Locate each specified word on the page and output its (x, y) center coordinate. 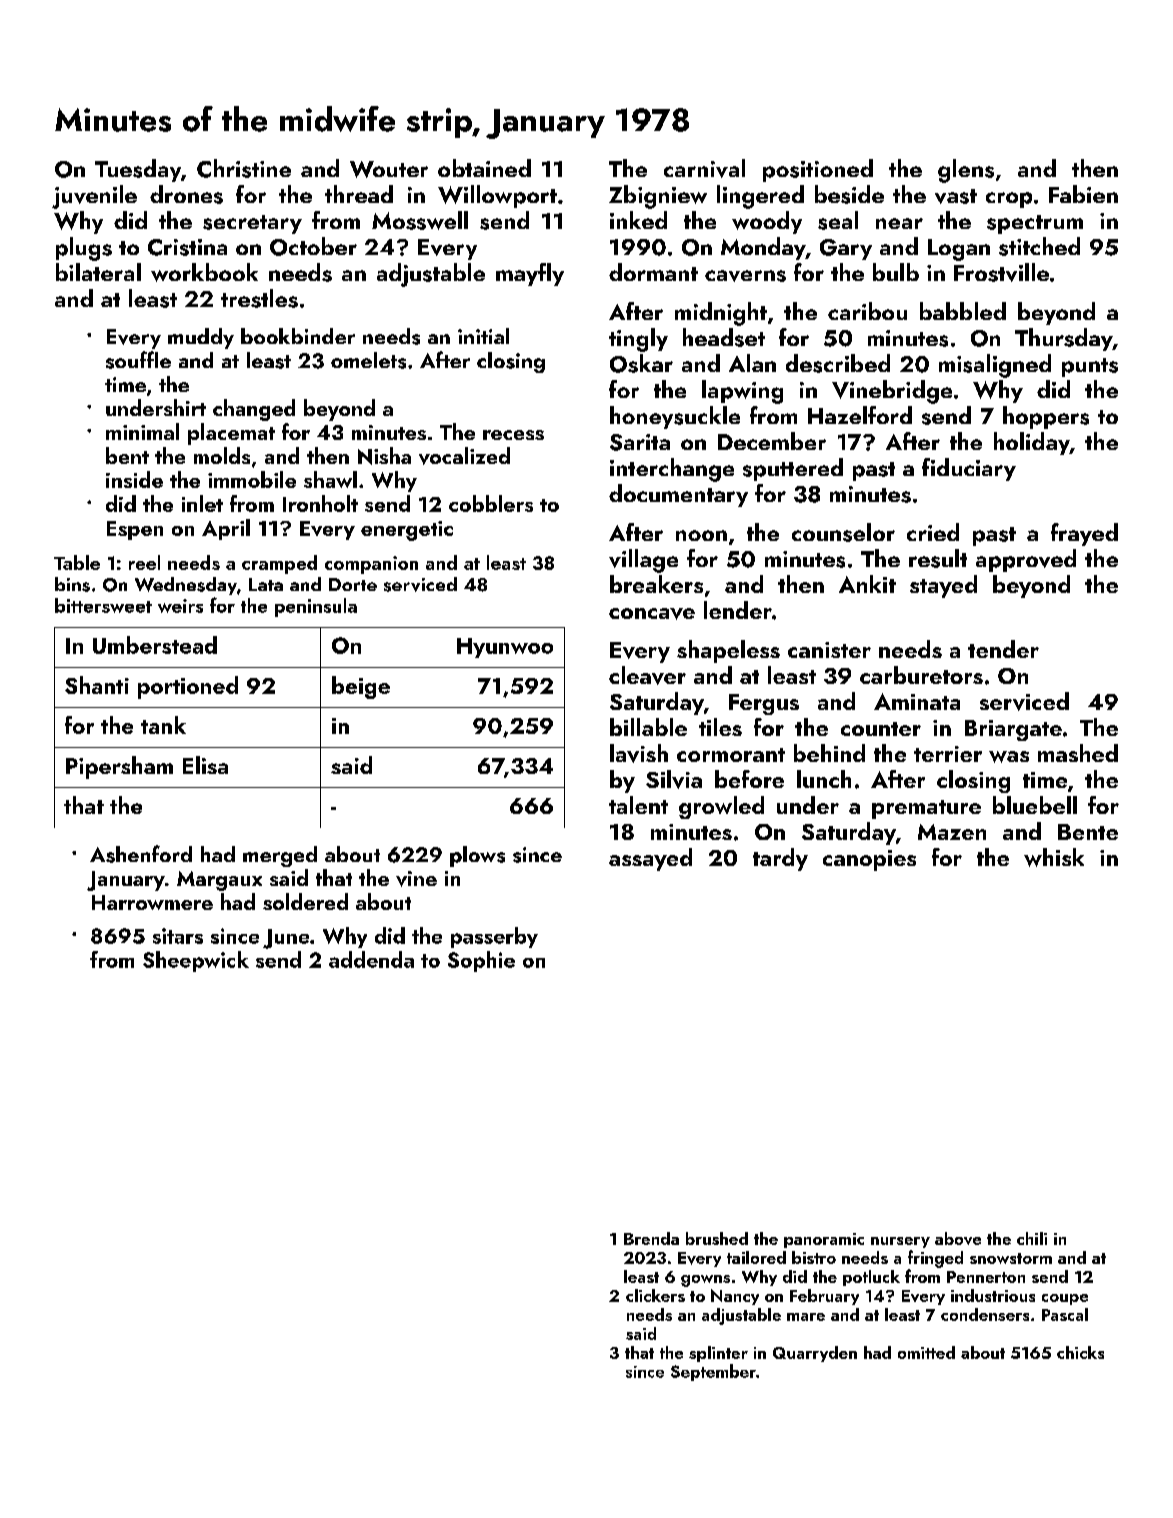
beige (361, 687)
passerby (494, 937)
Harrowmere (152, 902)
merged (280, 856)
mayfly (530, 274)
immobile (252, 479)
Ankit (867, 584)
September (713, 1372)
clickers (655, 1295)
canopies (869, 860)
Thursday (1064, 339)
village (643, 561)
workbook (204, 272)
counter (881, 729)
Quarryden (815, 1354)
